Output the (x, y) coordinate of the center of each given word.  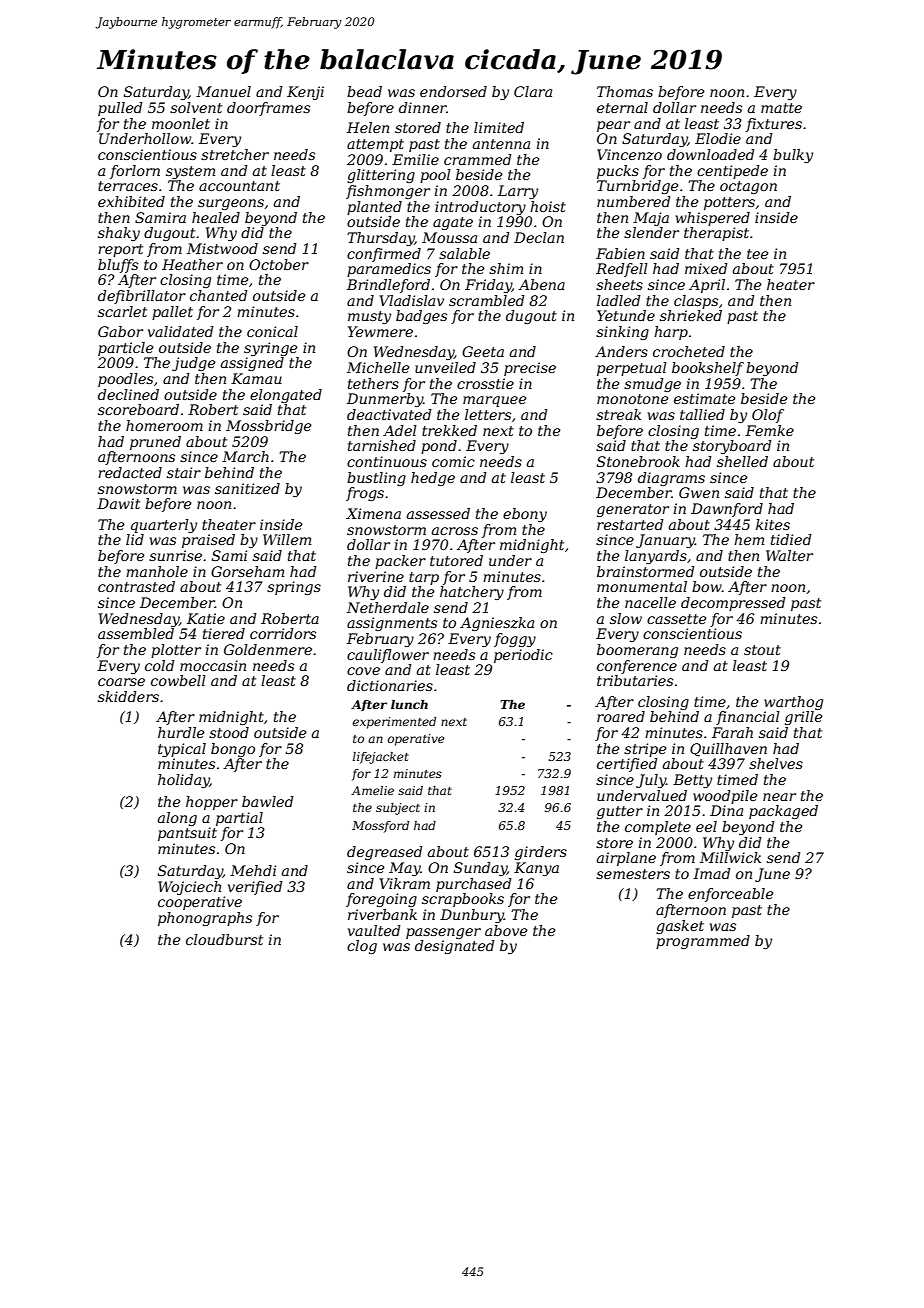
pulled (120, 109)
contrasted (136, 586)
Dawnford (727, 510)
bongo (233, 750)
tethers (373, 383)
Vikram (404, 883)
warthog (793, 703)
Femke (769, 430)
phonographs (205, 919)
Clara (533, 91)
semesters (633, 874)
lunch (409, 704)
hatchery (472, 593)
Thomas (625, 91)
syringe (271, 349)
